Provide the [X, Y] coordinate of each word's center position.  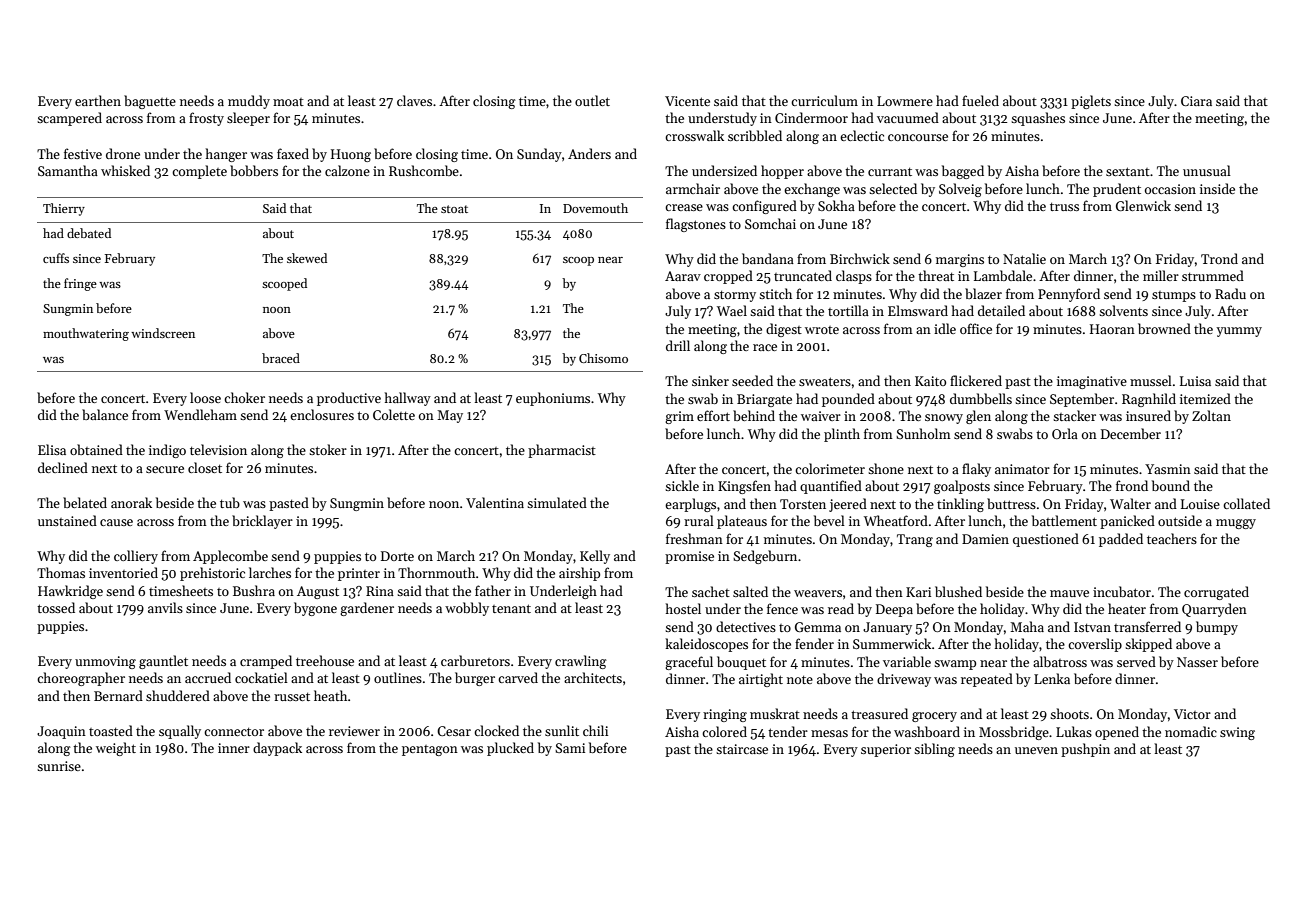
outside [1180, 520]
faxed [293, 153]
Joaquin [61, 732]
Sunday [539, 155]
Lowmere [905, 101]
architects [593, 677]
